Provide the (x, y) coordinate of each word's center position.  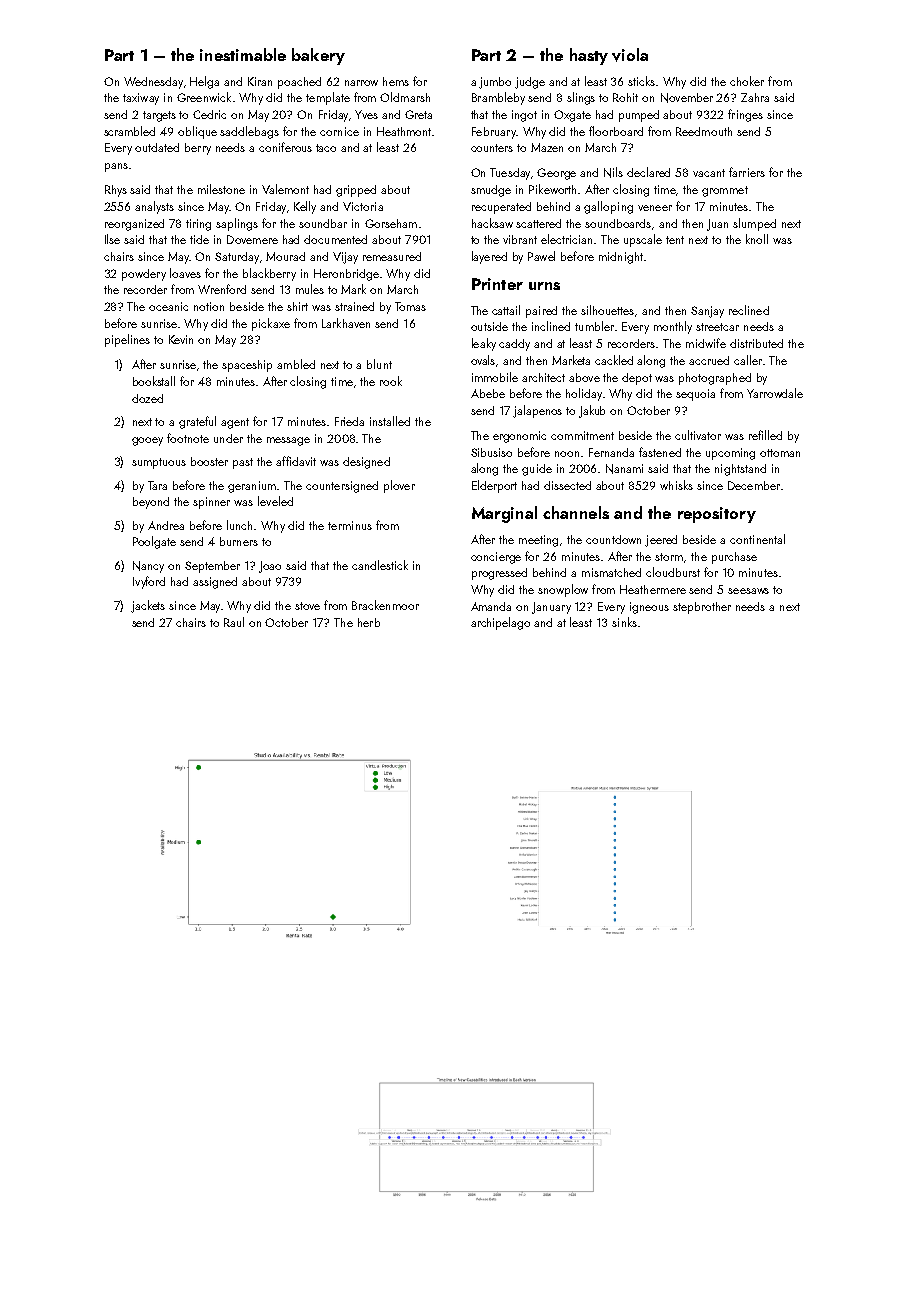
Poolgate (154, 542)
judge (530, 83)
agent (235, 423)
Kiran (260, 81)
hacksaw (492, 223)
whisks (676, 485)
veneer (655, 208)
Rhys (116, 191)
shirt (297, 306)
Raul (234, 622)
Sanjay (707, 312)
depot (637, 379)
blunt (379, 364)
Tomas (410, 306)
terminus (350, 525)
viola (630, 55)
